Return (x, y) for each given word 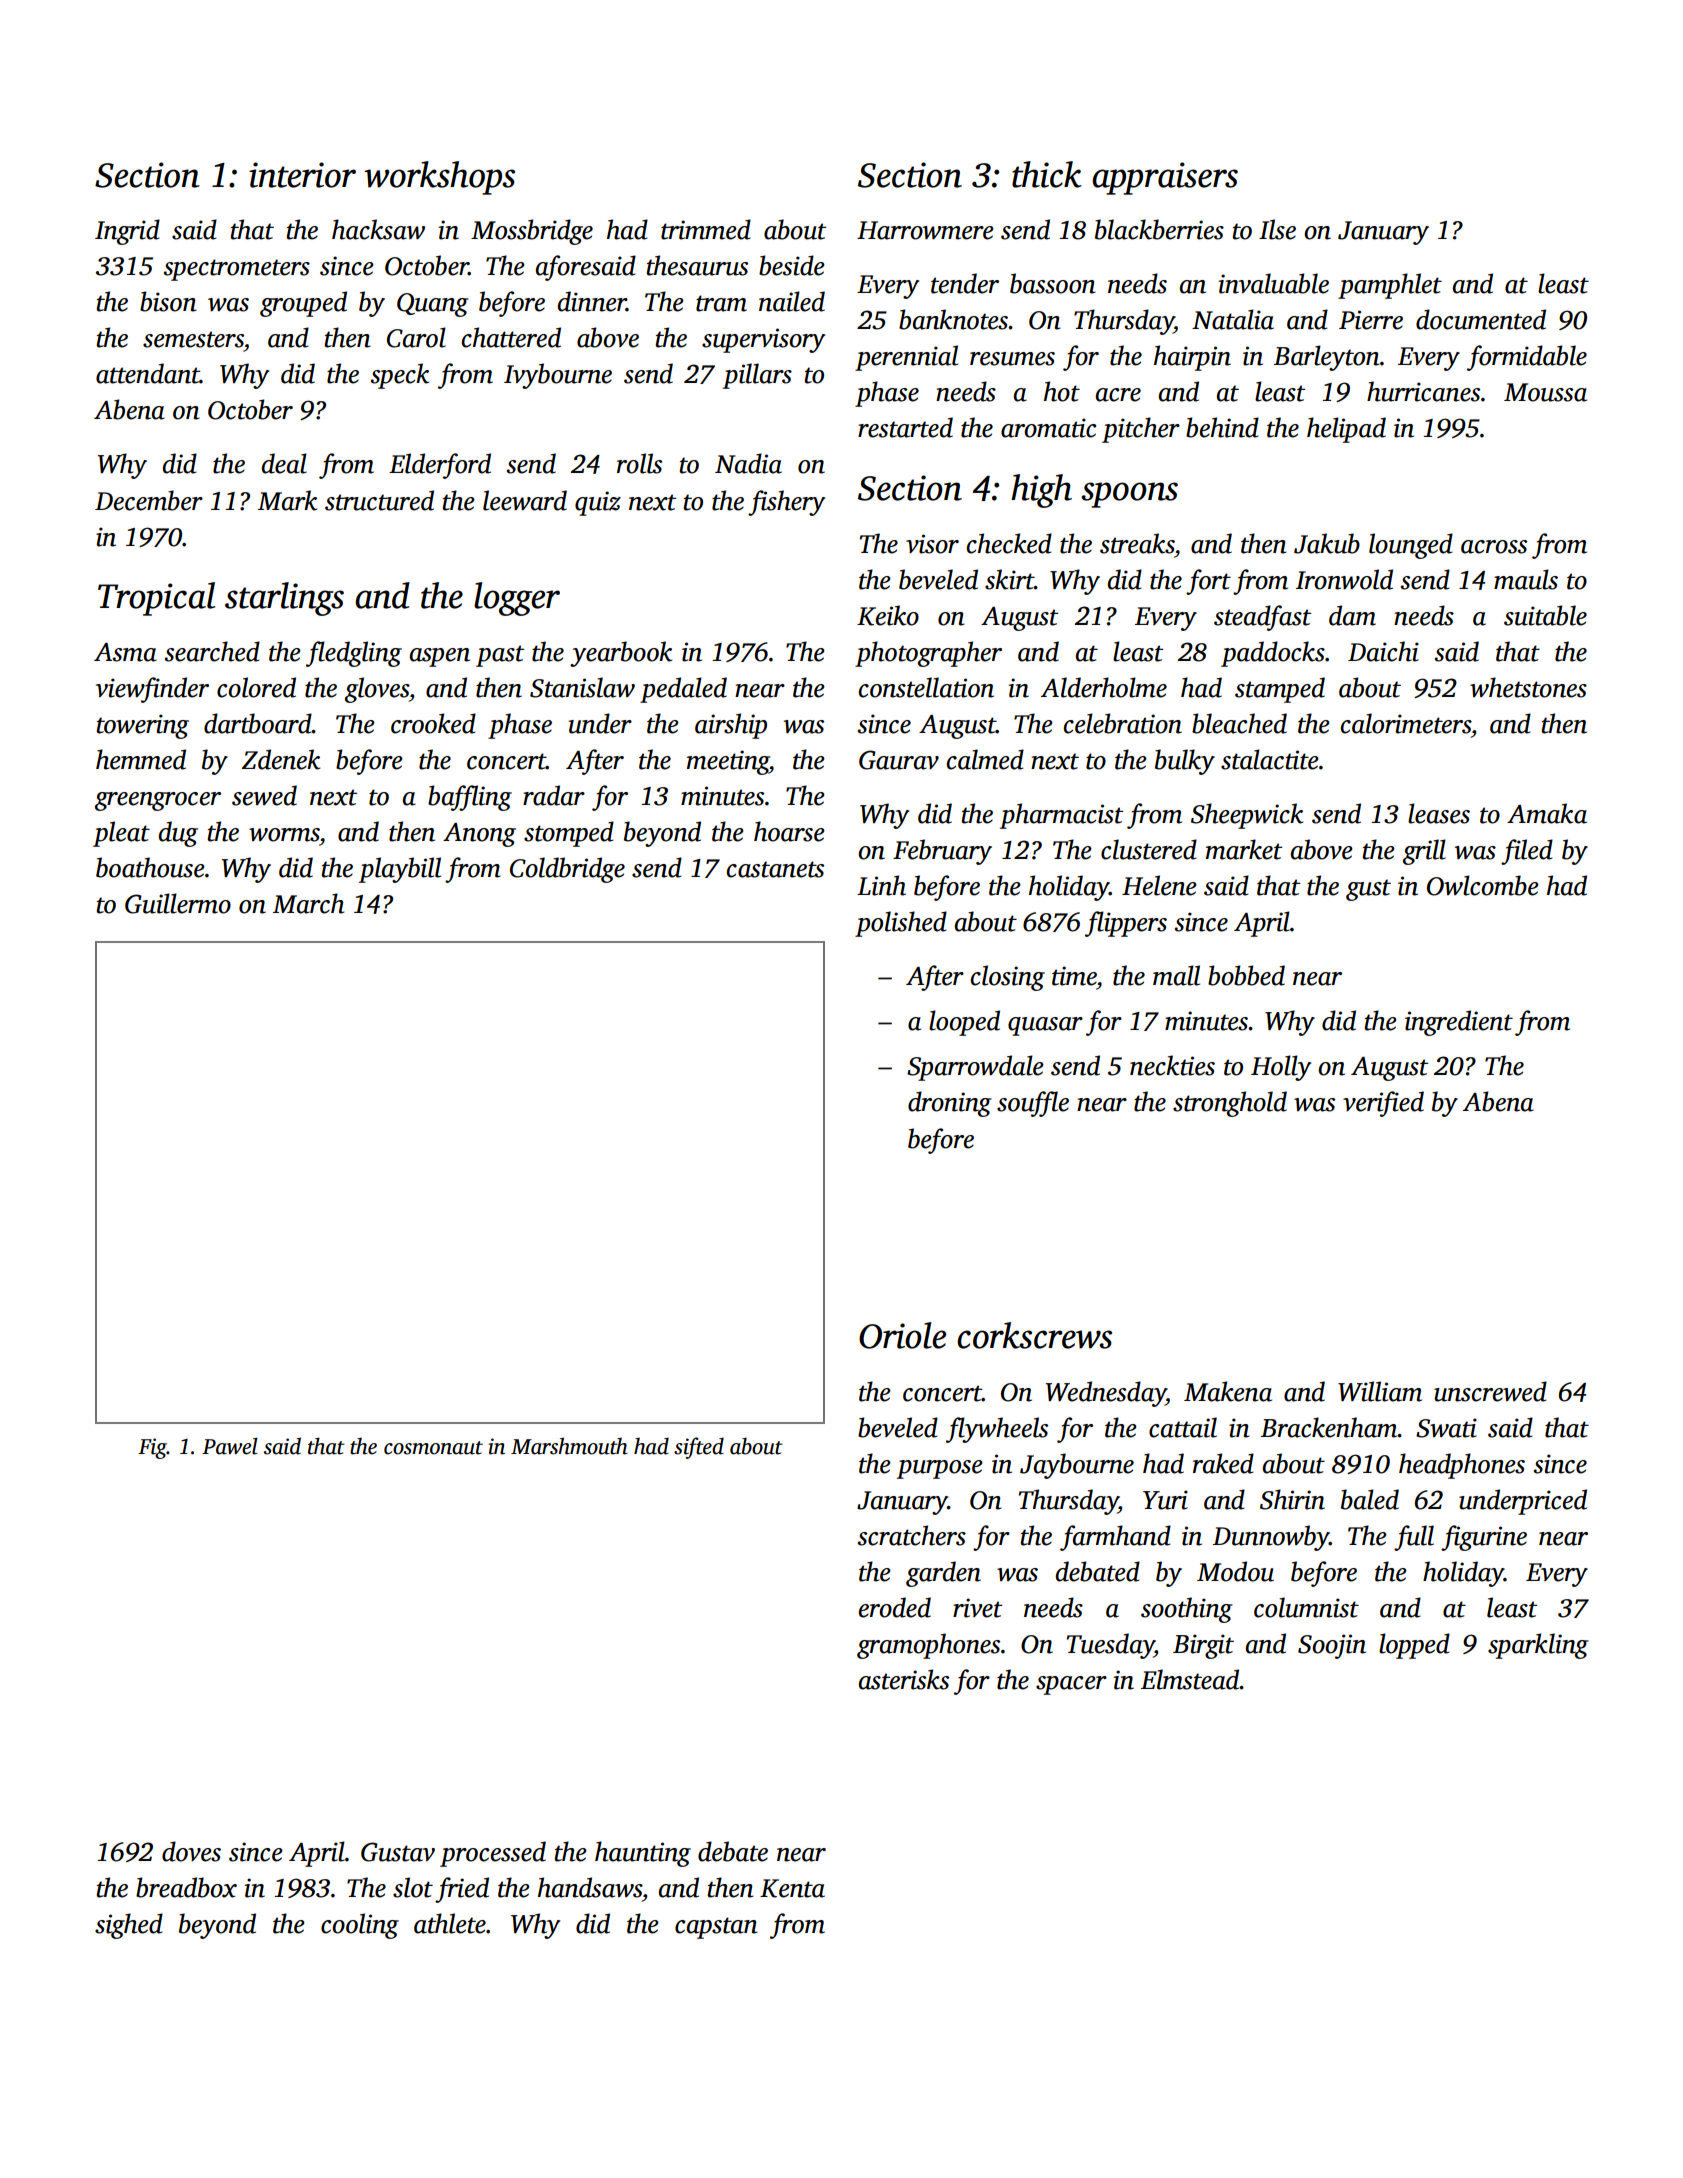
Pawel (230, 1446)
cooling (360, 1926)
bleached (1239, 723)
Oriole (902, 1335)
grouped (303, 304)
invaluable (1274, 283)
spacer (1071, 1685)
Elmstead (1190, 1679)
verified (1383, 1104)
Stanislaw (582, 687)
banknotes (954, 319)
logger (517, 599)
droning (949, 1104)
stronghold (1230, 1104)
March (308, 903)
